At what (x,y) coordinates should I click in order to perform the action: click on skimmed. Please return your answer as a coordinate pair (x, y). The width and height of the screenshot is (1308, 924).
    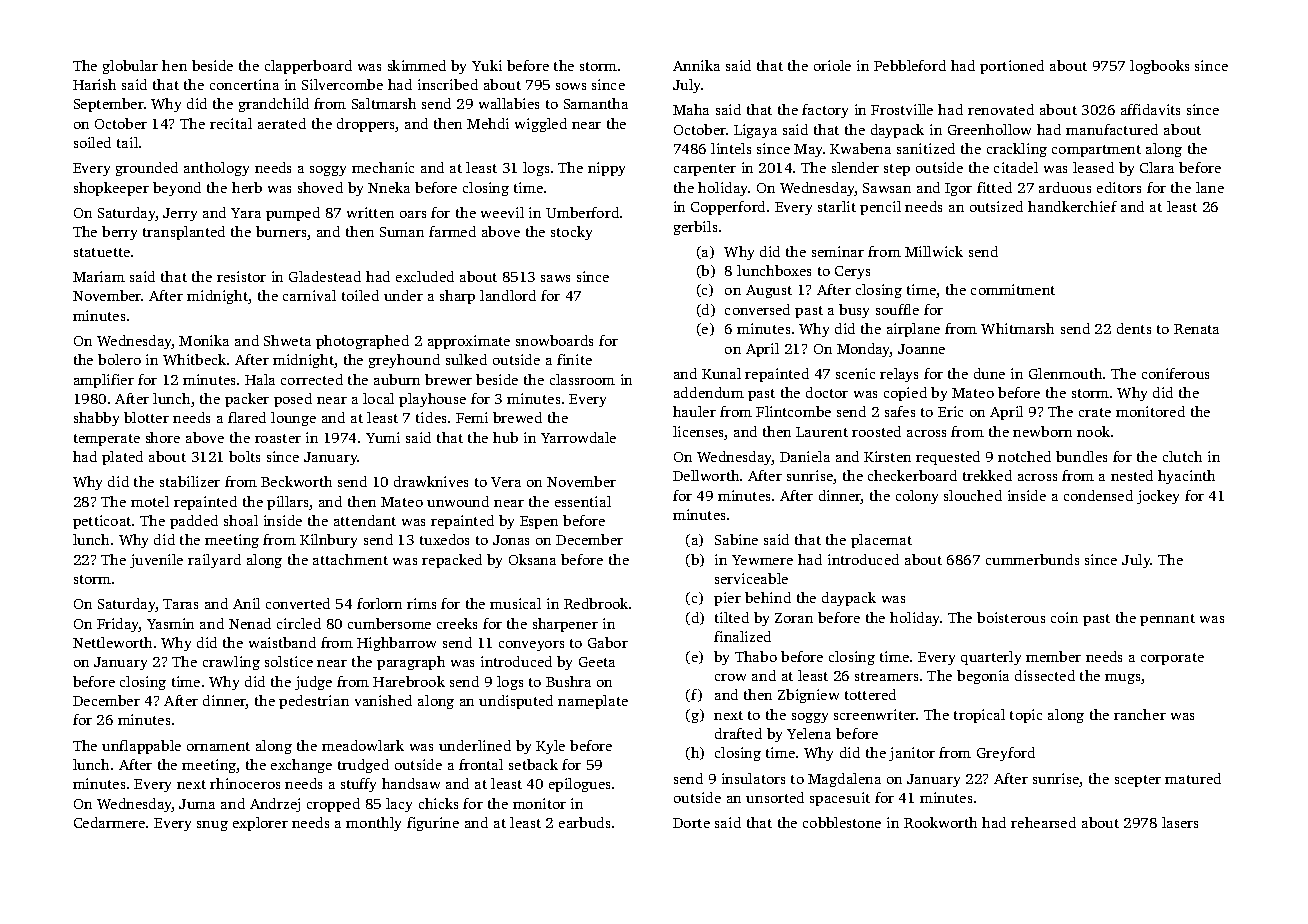
    Looking at the image, I should click on (417, 65).
